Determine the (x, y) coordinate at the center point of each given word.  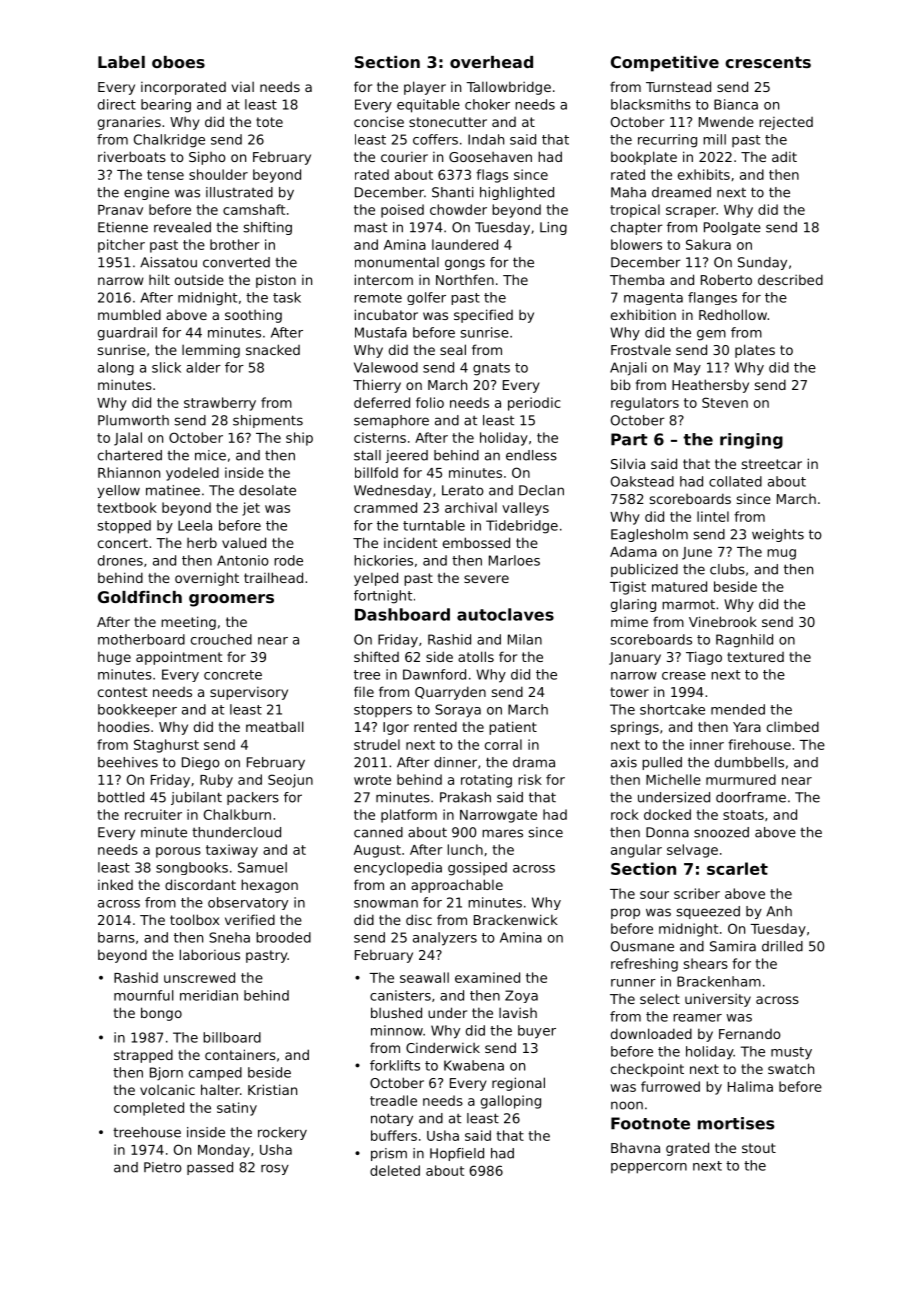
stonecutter (448, 122)
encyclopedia (398, 869)
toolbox (194, 919)
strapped (143, 1056)
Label (121, 62)
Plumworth (133, 420)
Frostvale (641, 350)
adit (784, 156)
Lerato (463, 490)
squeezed (708, 912)
